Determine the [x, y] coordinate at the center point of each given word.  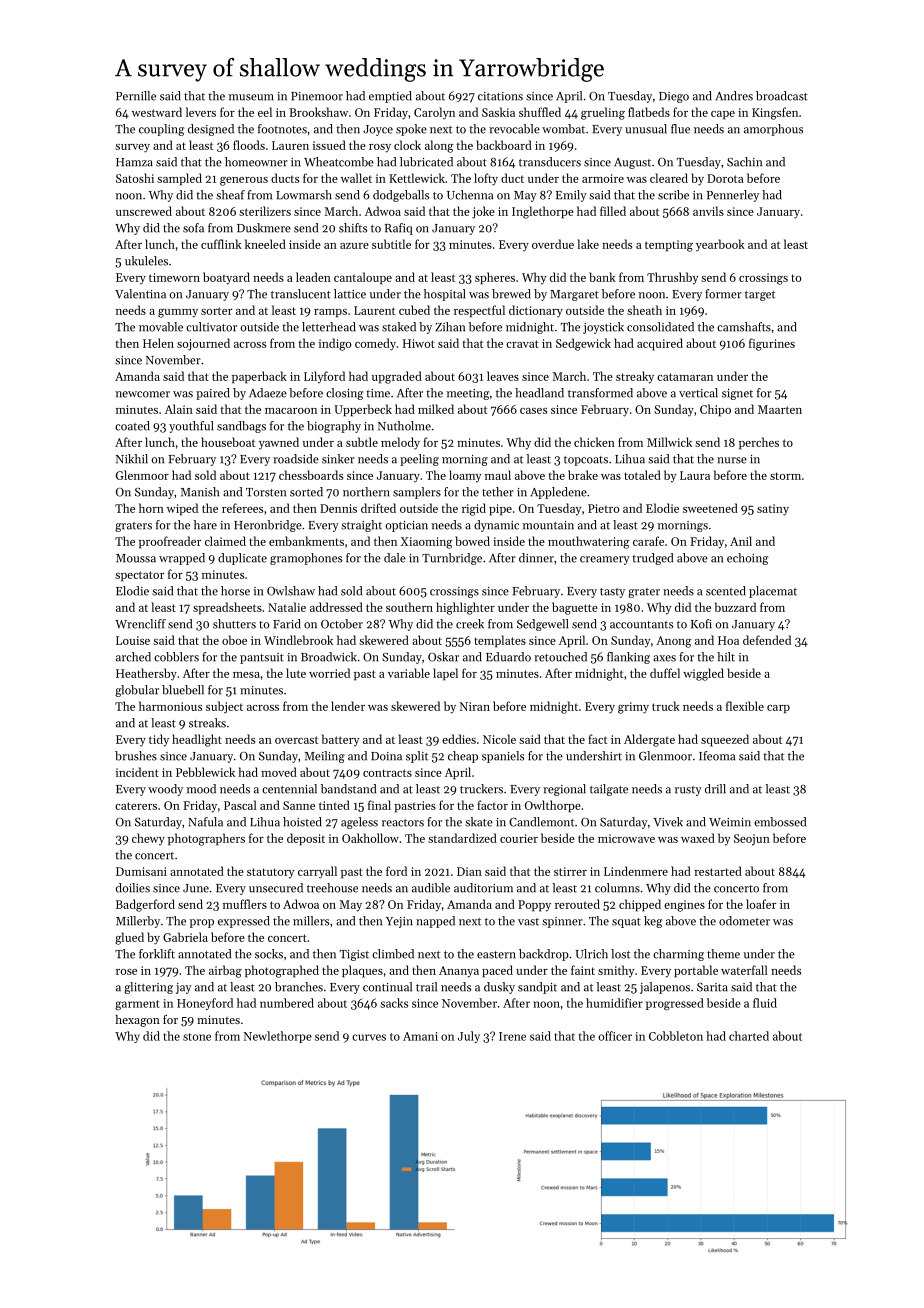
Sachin [744, 162]
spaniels [503, 757]
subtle [362, 442]
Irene [512, 1036]
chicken [594, 442]
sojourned [203, 344]
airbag [225, 971]
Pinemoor [317, 96]
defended [767, 640]
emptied [390, 97]
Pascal [240, 805]
